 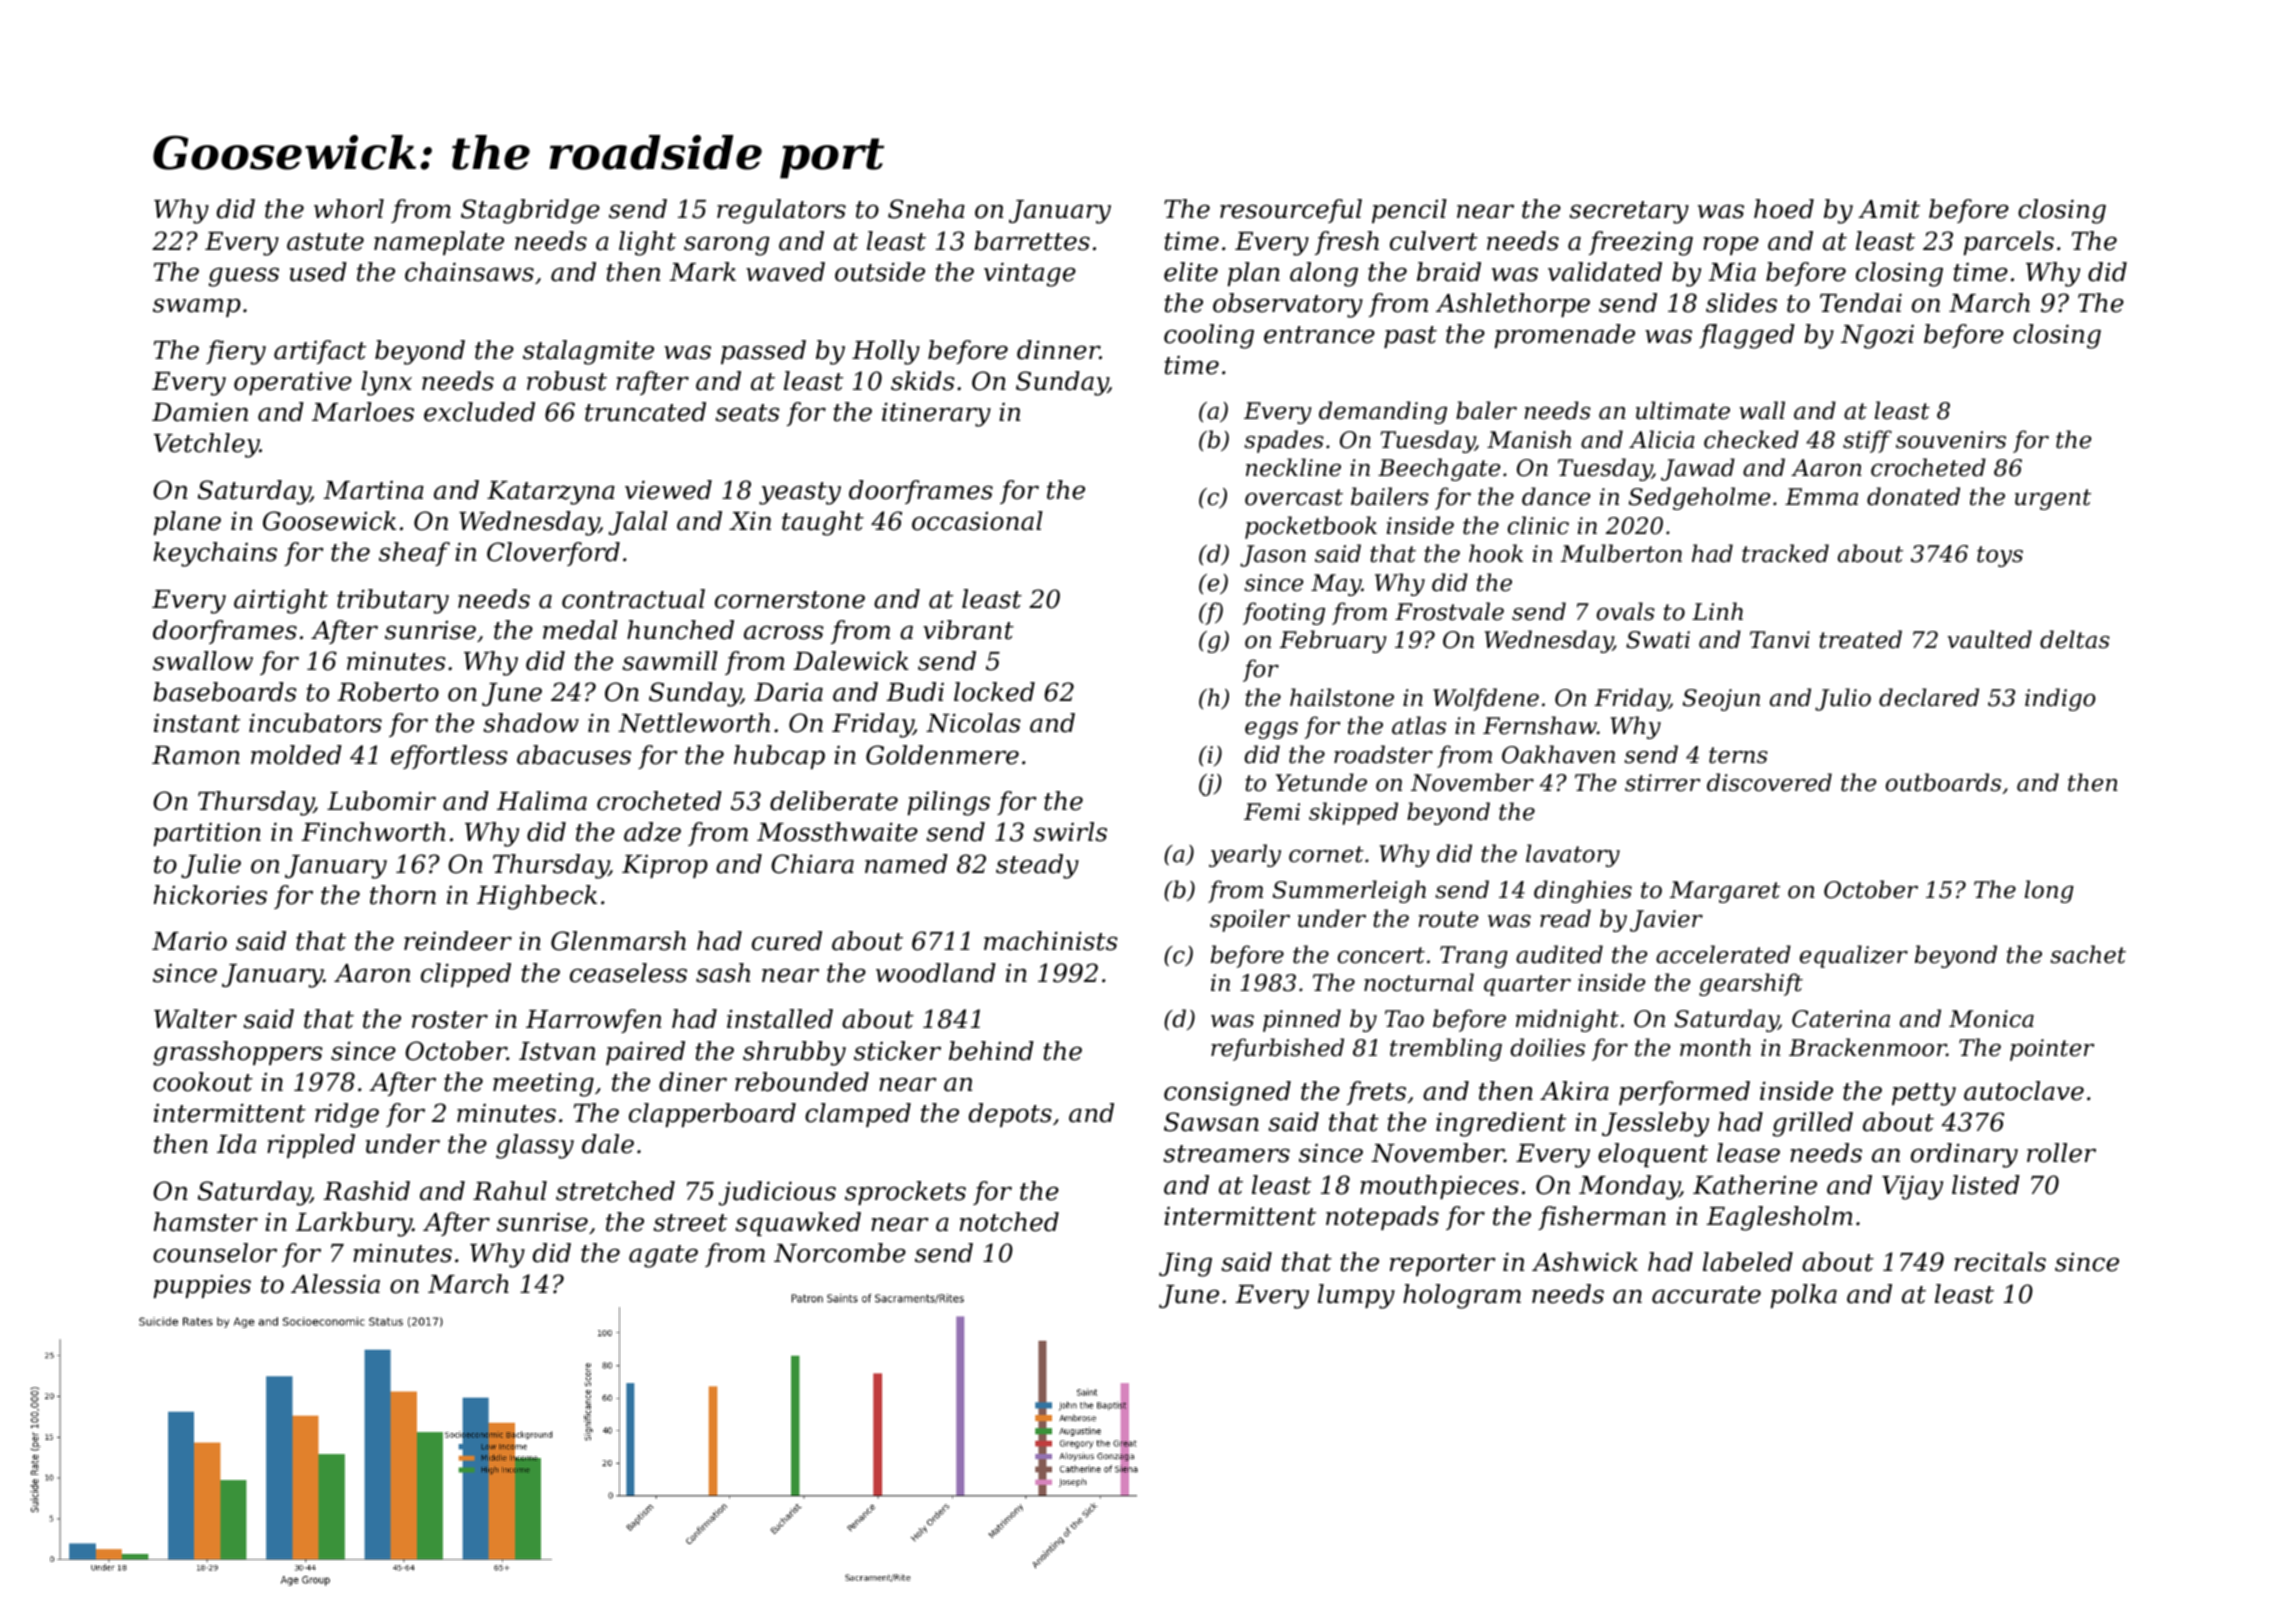 I want to click on agate, so click(x=663, y=1256).
